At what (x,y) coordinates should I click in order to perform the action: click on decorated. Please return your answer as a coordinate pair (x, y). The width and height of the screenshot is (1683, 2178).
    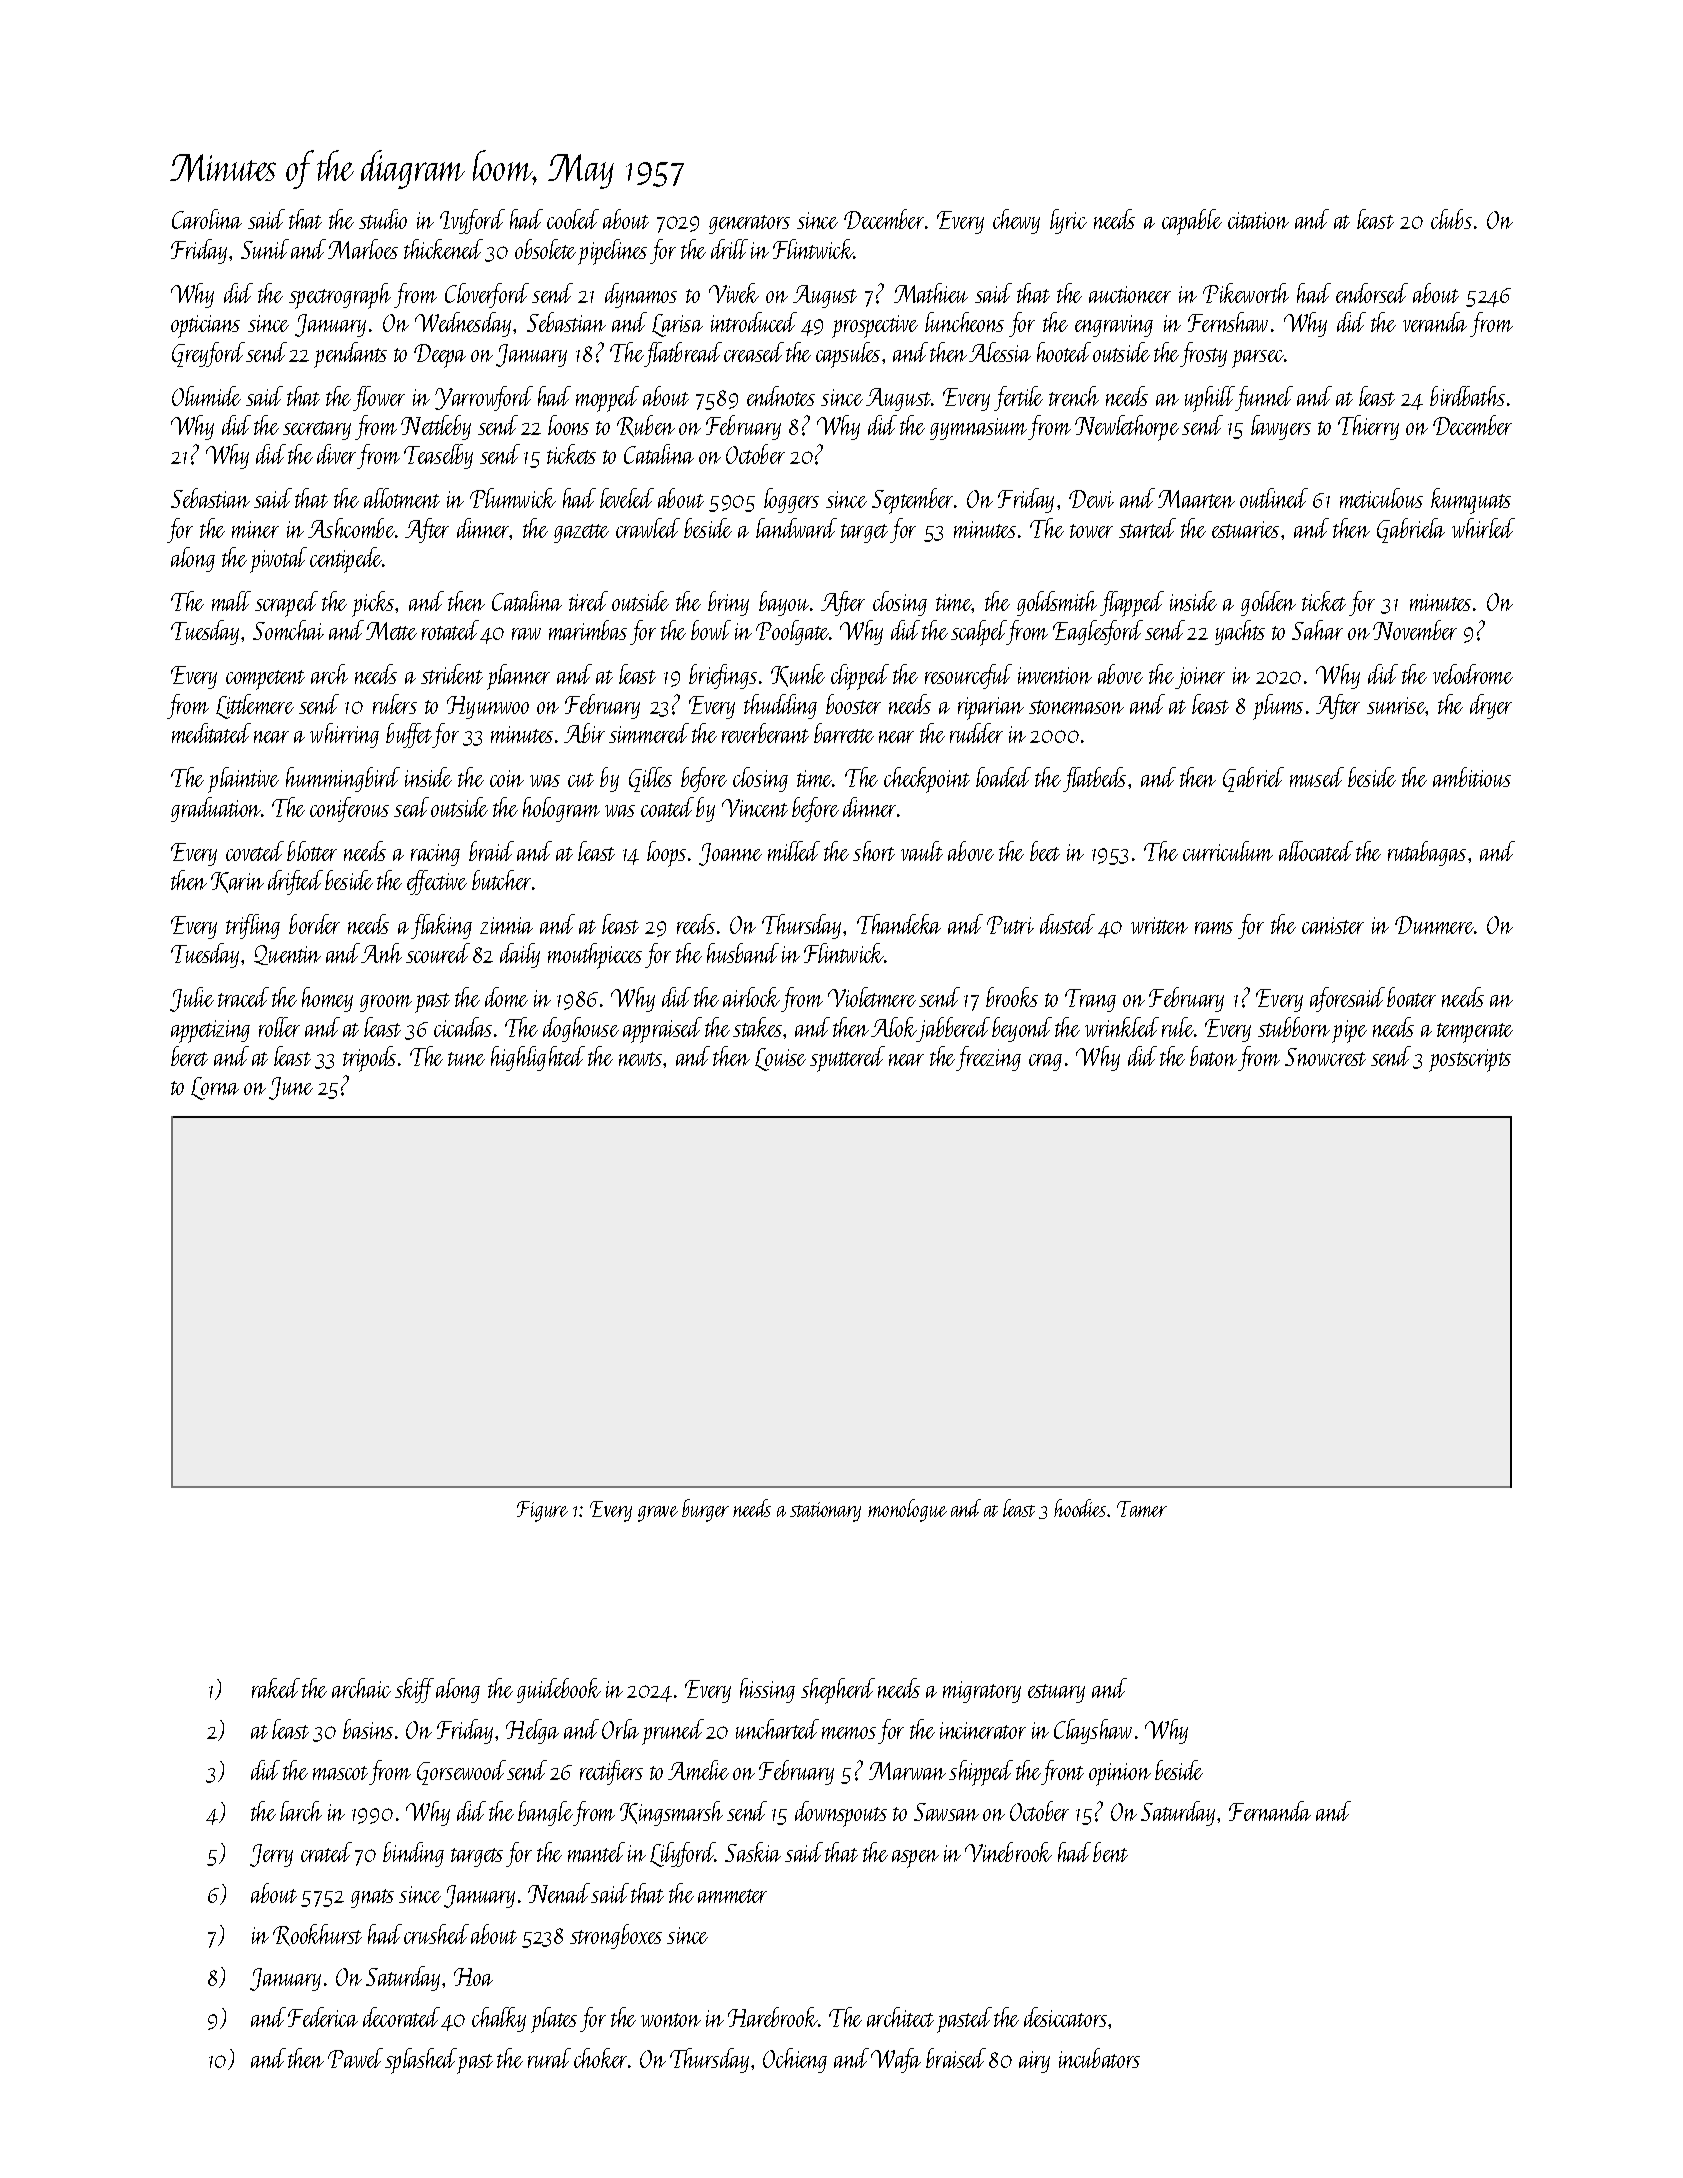
    Looking at the image, I should click on (401, 2017).
